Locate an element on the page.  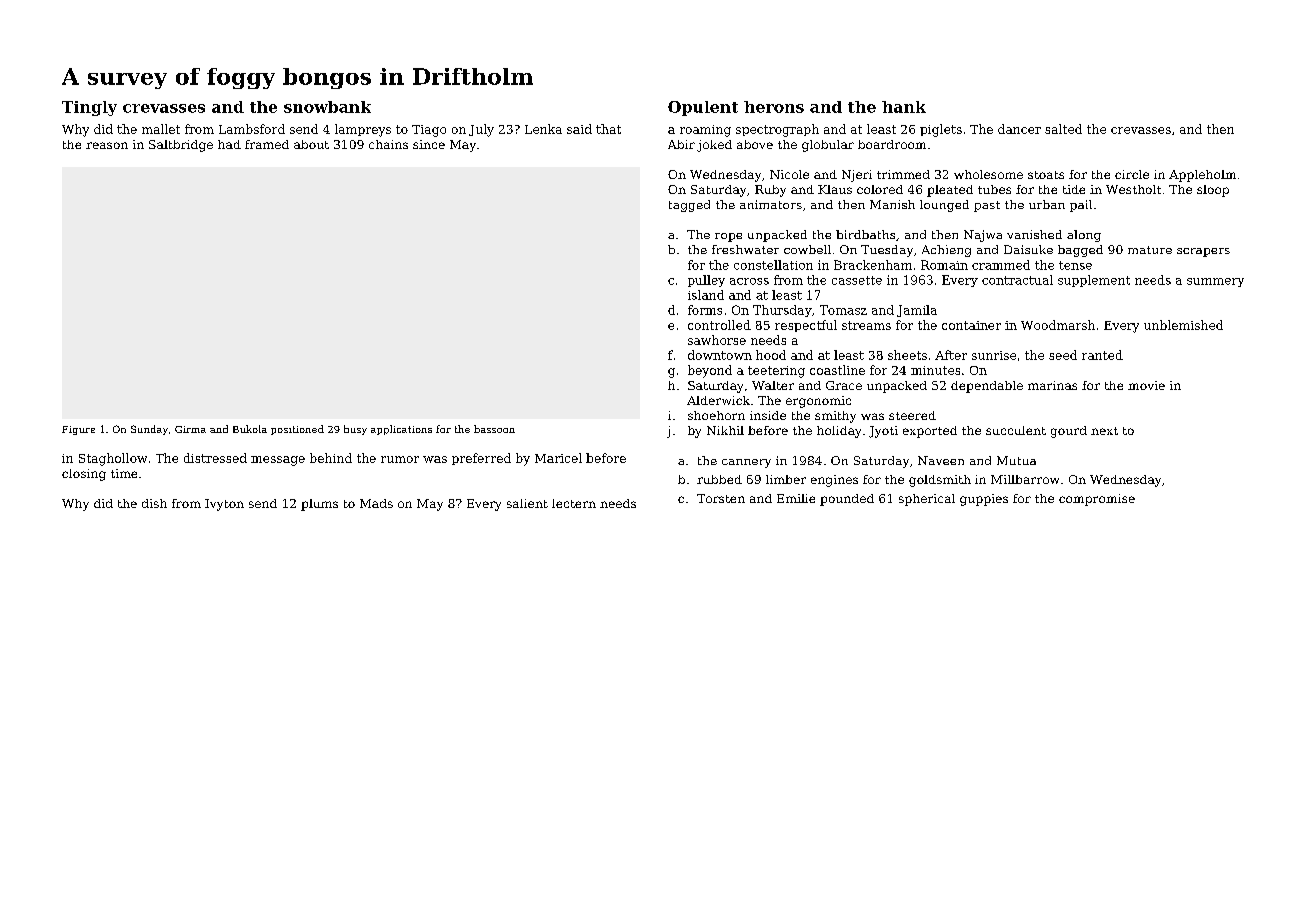
pulley is located at coordinates (706, 281).
